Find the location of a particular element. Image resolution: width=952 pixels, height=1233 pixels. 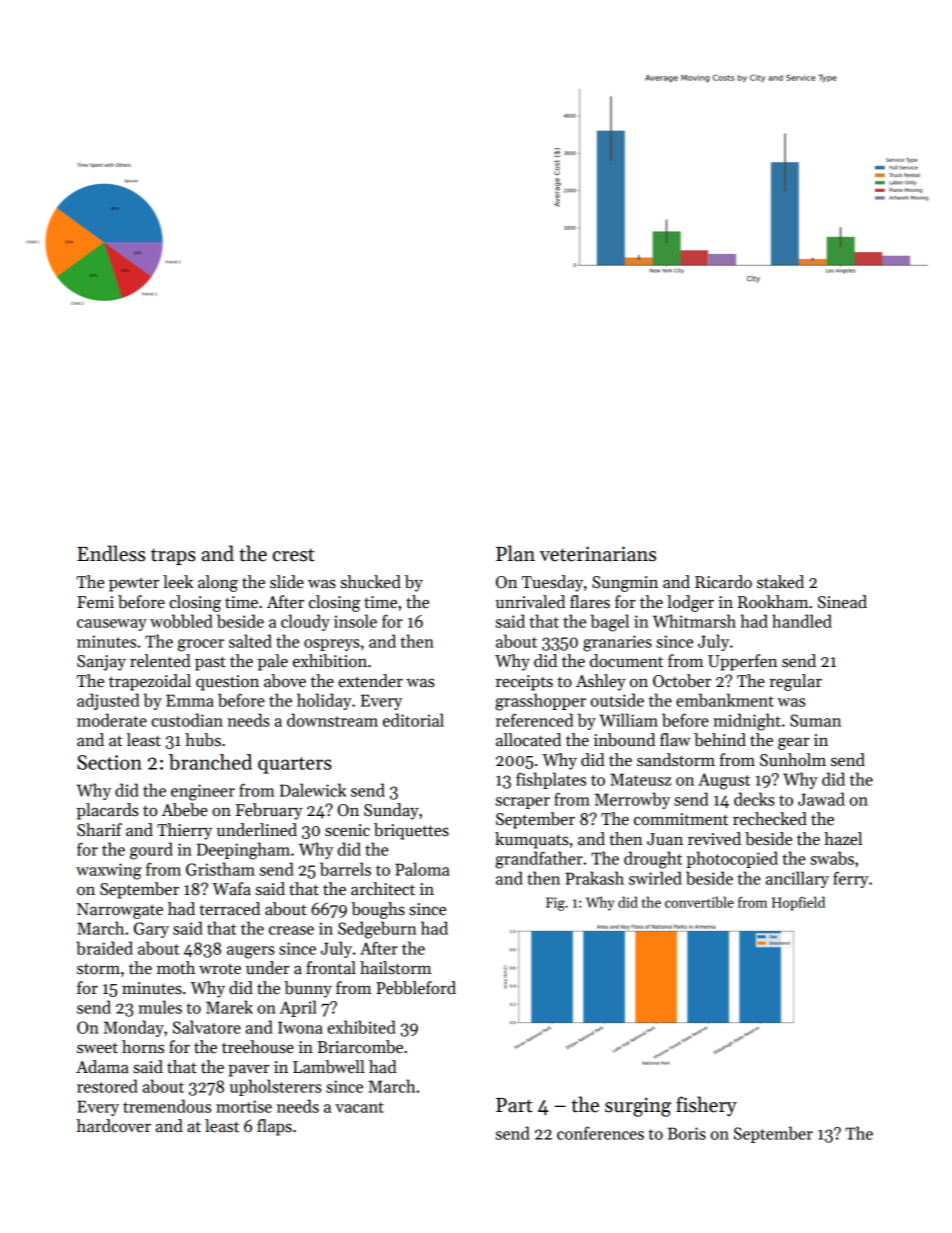

salted is located at coordinates (250, 641).
